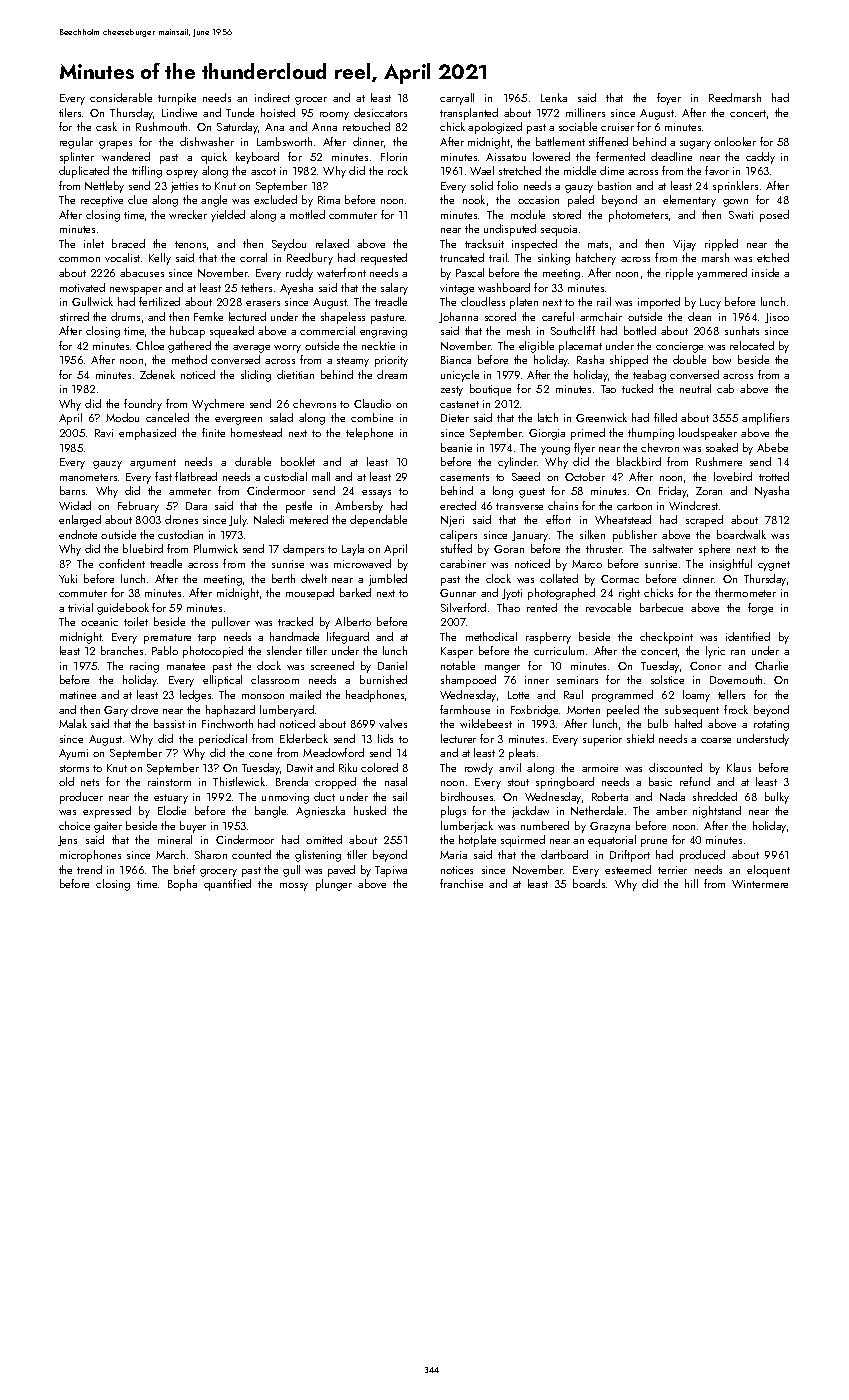 The height and width of the image is (1400, 849). What do you see at coordinates (765, 419) in the image?
I see `amplifiers` at bounding box center [765, 419].
